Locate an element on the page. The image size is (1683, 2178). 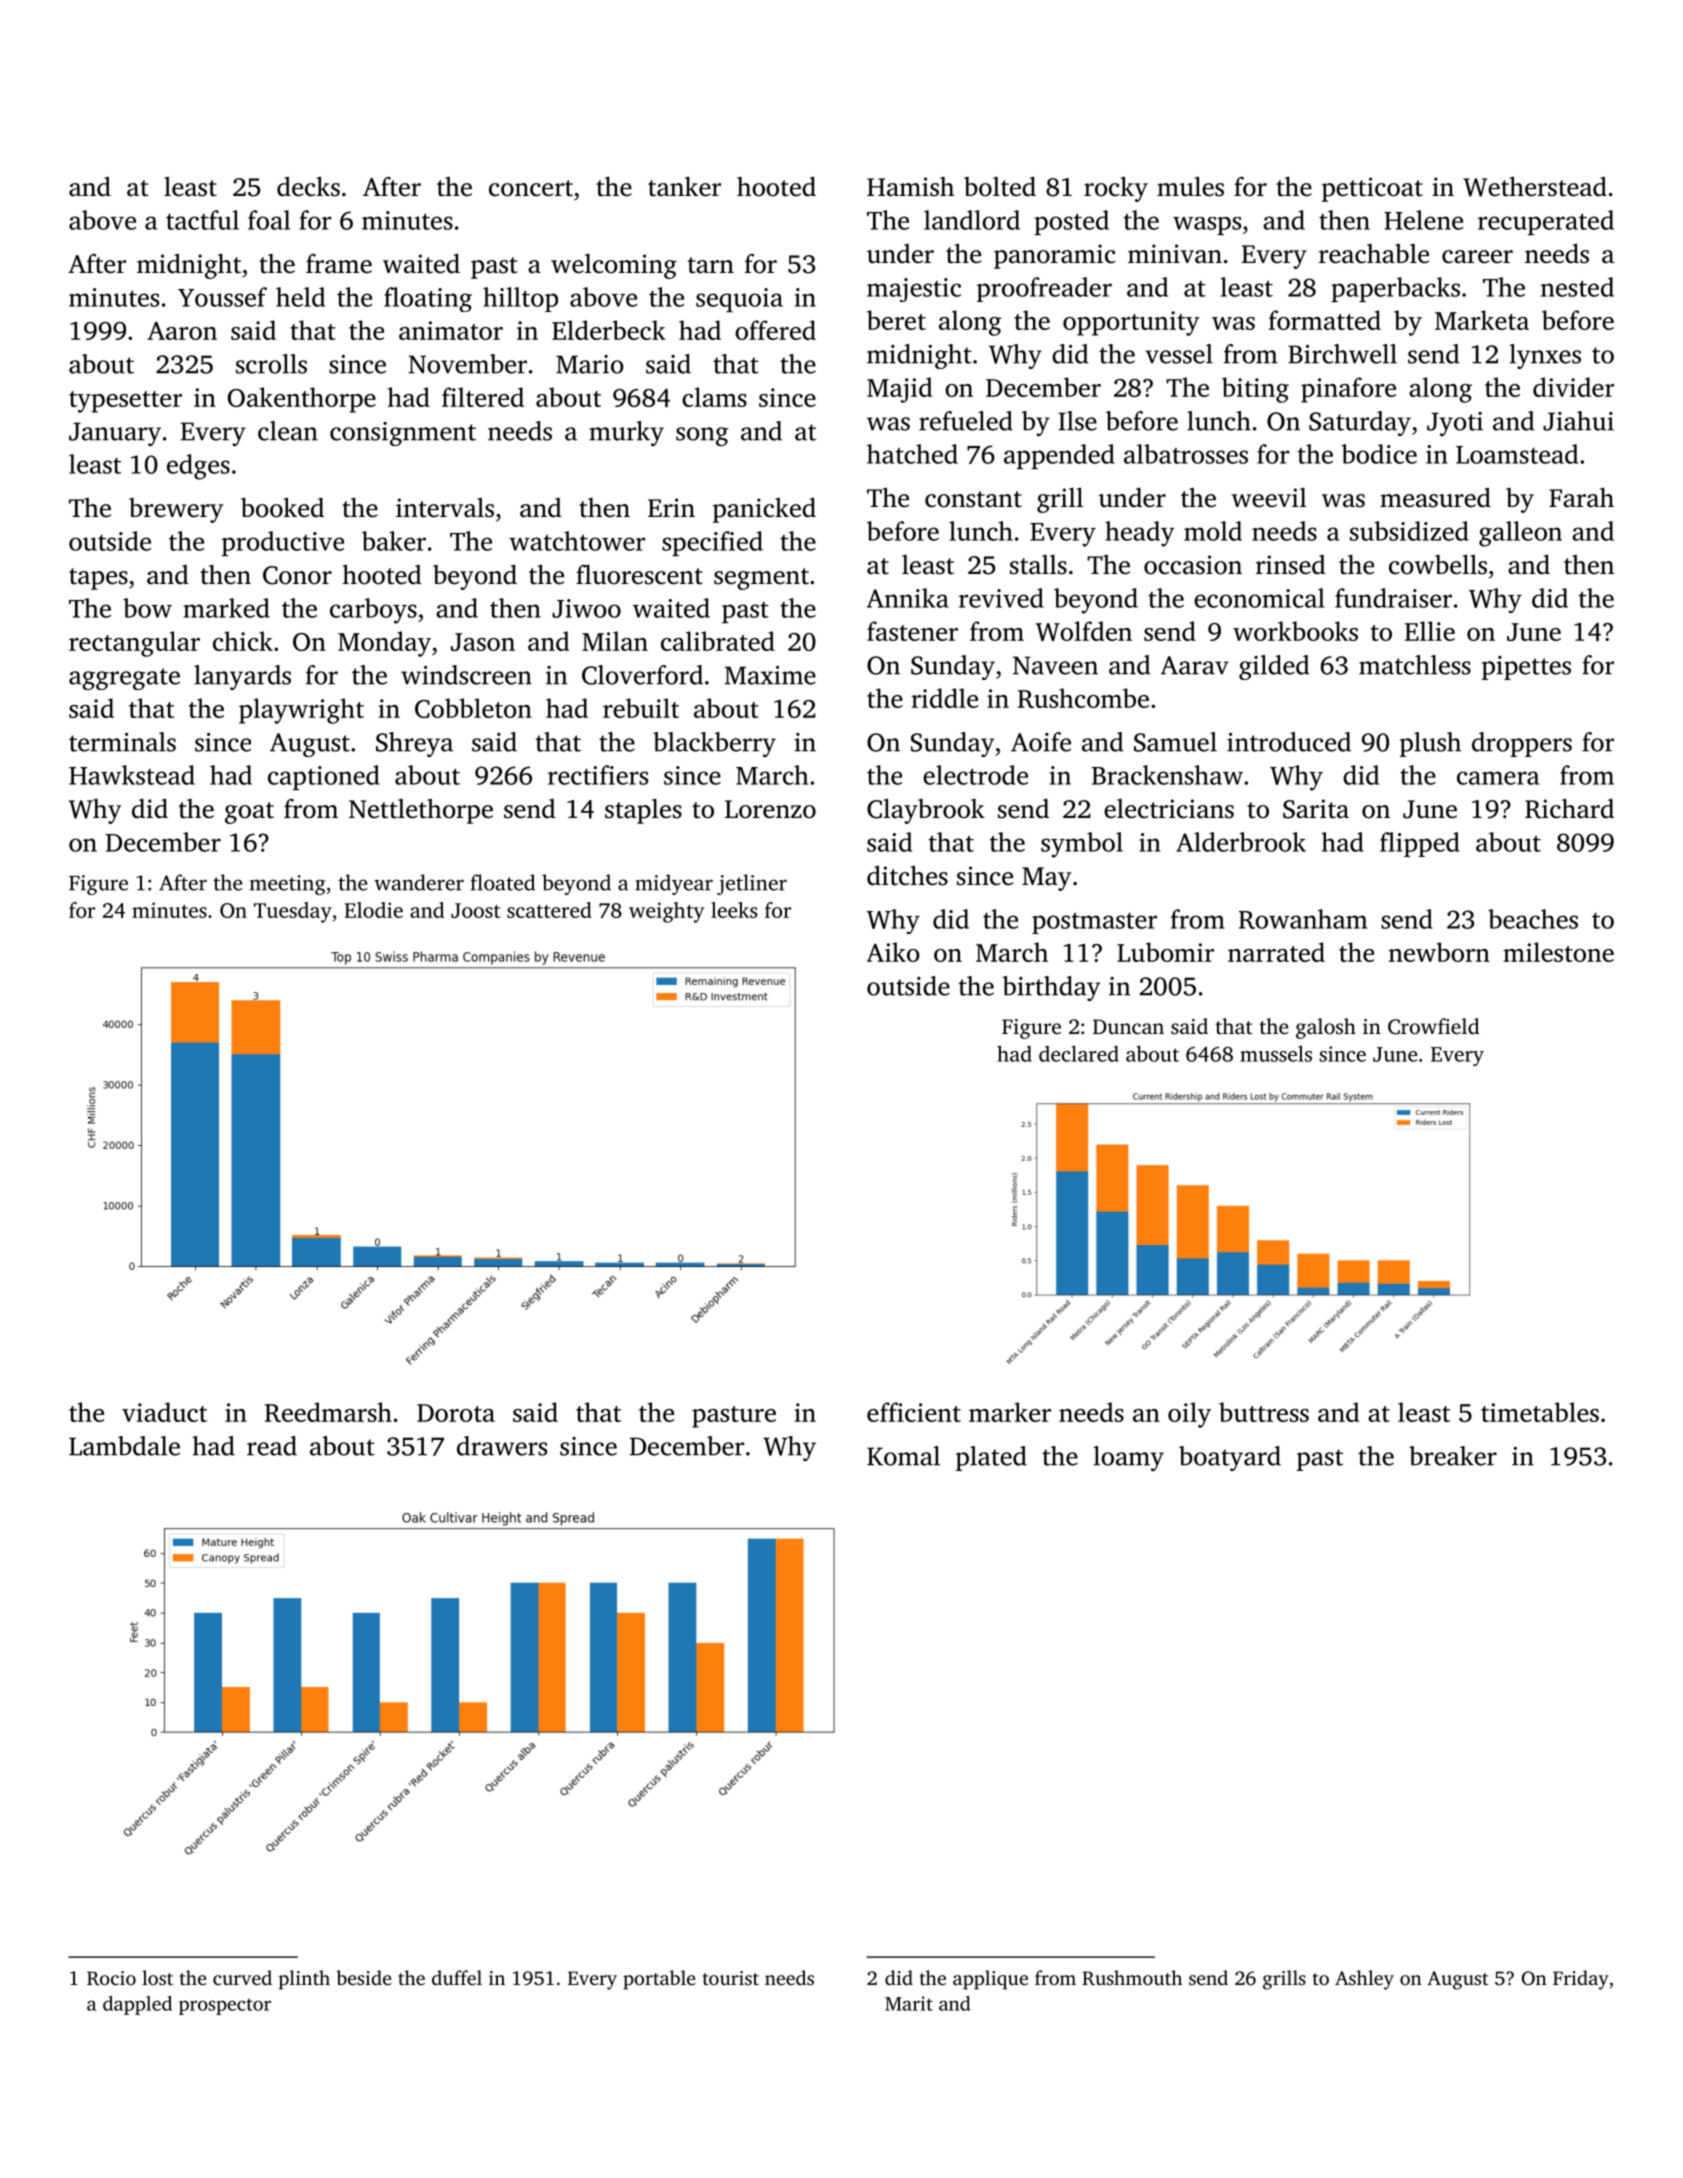
Hamish is located at coordinates (910, 187).
